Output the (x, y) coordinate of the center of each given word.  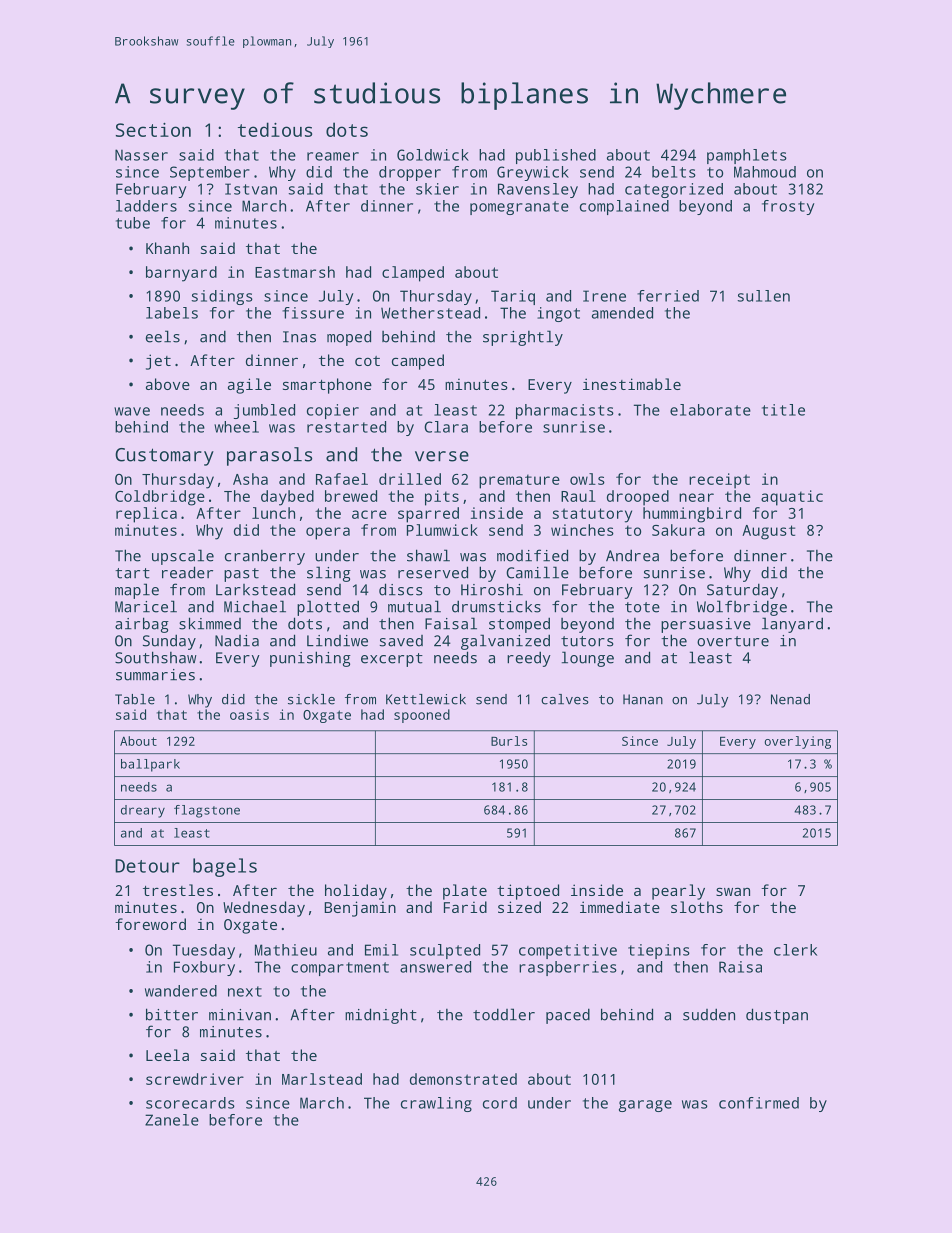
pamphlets (747, 156)
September (210, 173)
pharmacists (565, 411)
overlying (797, 742)
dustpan (777, 1016)
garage (645, 1106)
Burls (509, 741)
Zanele (172, 1120)
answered (435, 967)
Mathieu (286, 950)
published (556, 156)
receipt (719, 481)
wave (132, 411)
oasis (249, 714)
